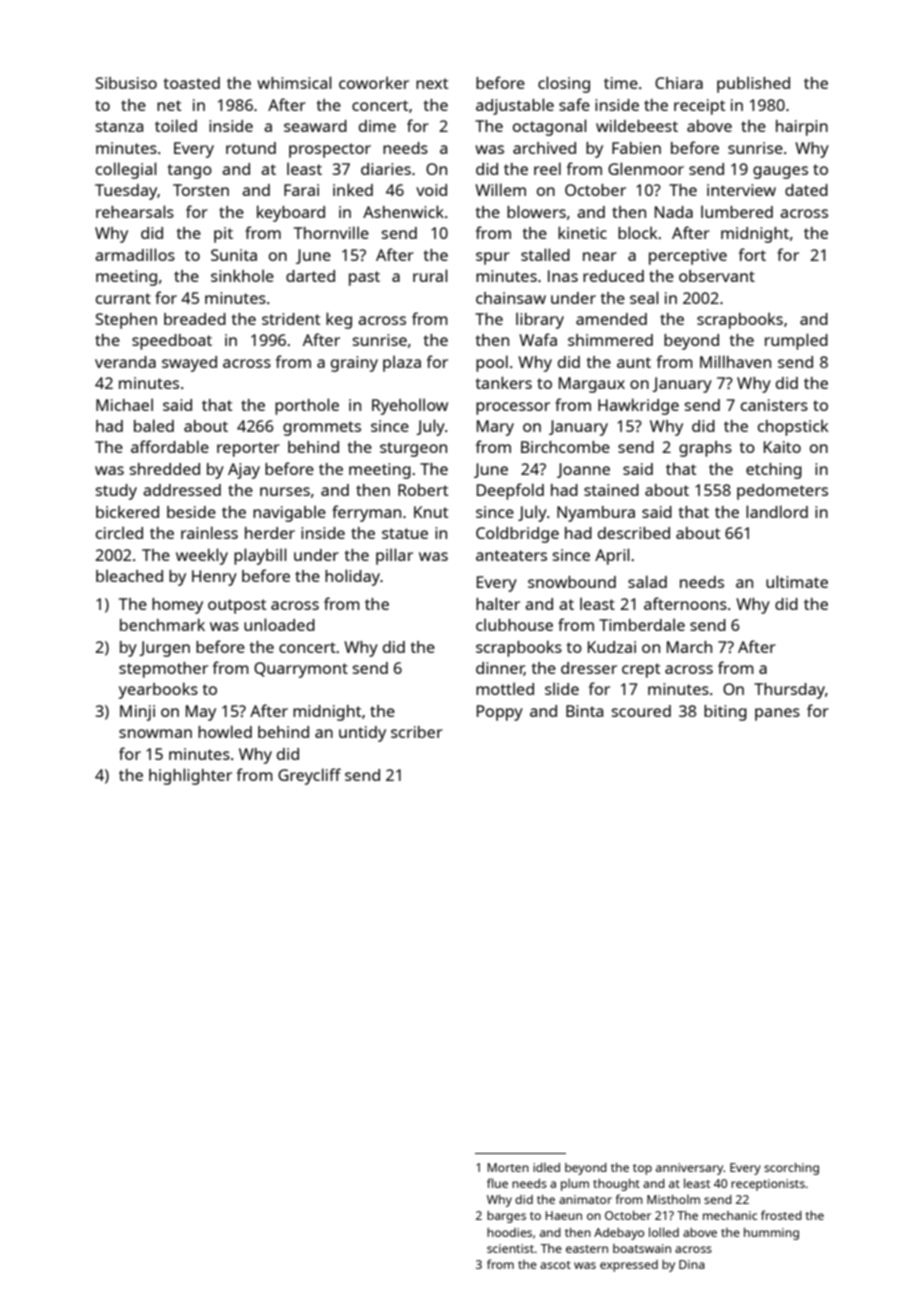 This image has height=1314, width=924. I want to click on breaded, so click(195, 319).
